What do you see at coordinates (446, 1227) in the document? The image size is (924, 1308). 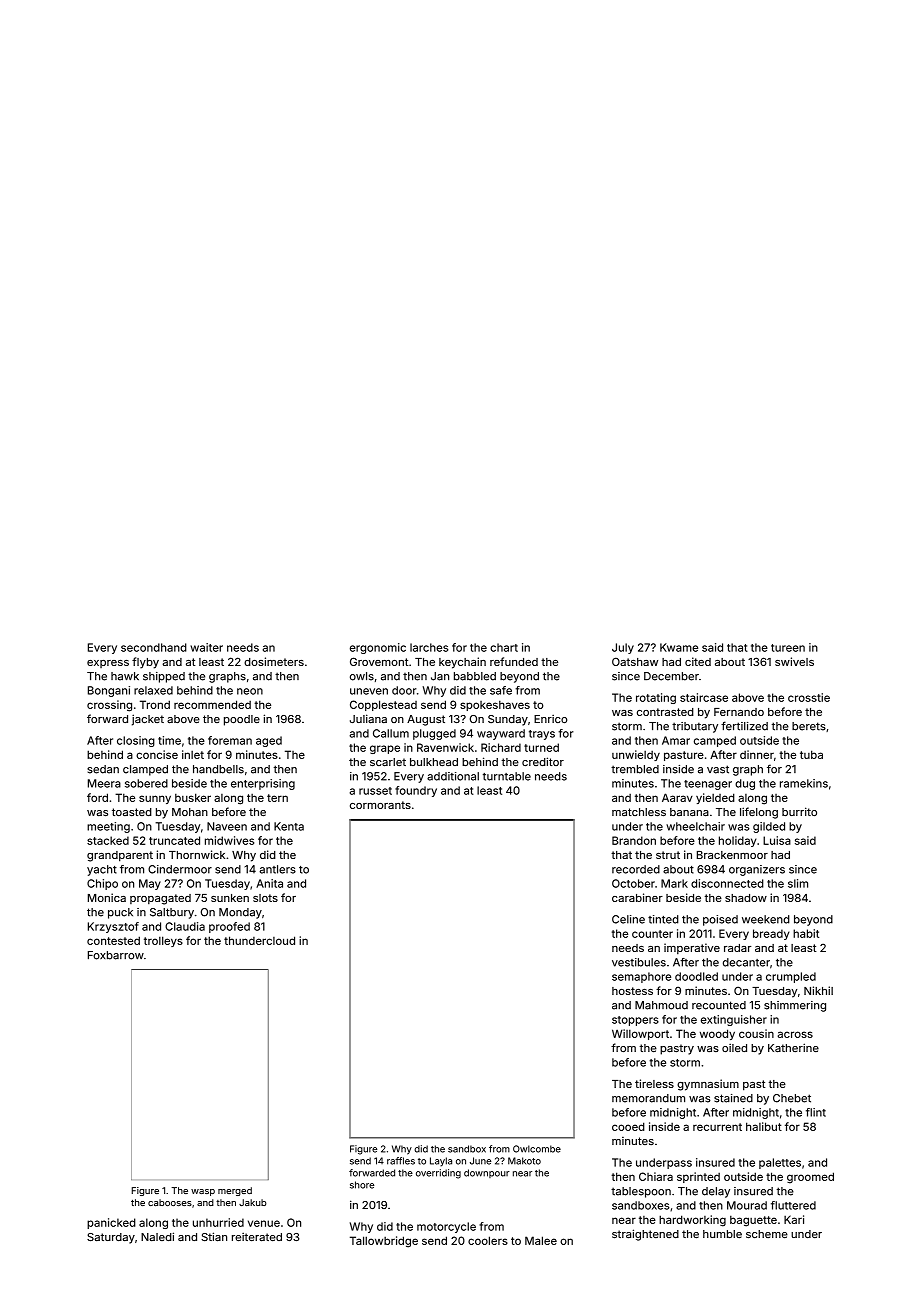 I see `motorcycle` at bounding box center [446, 1227].
